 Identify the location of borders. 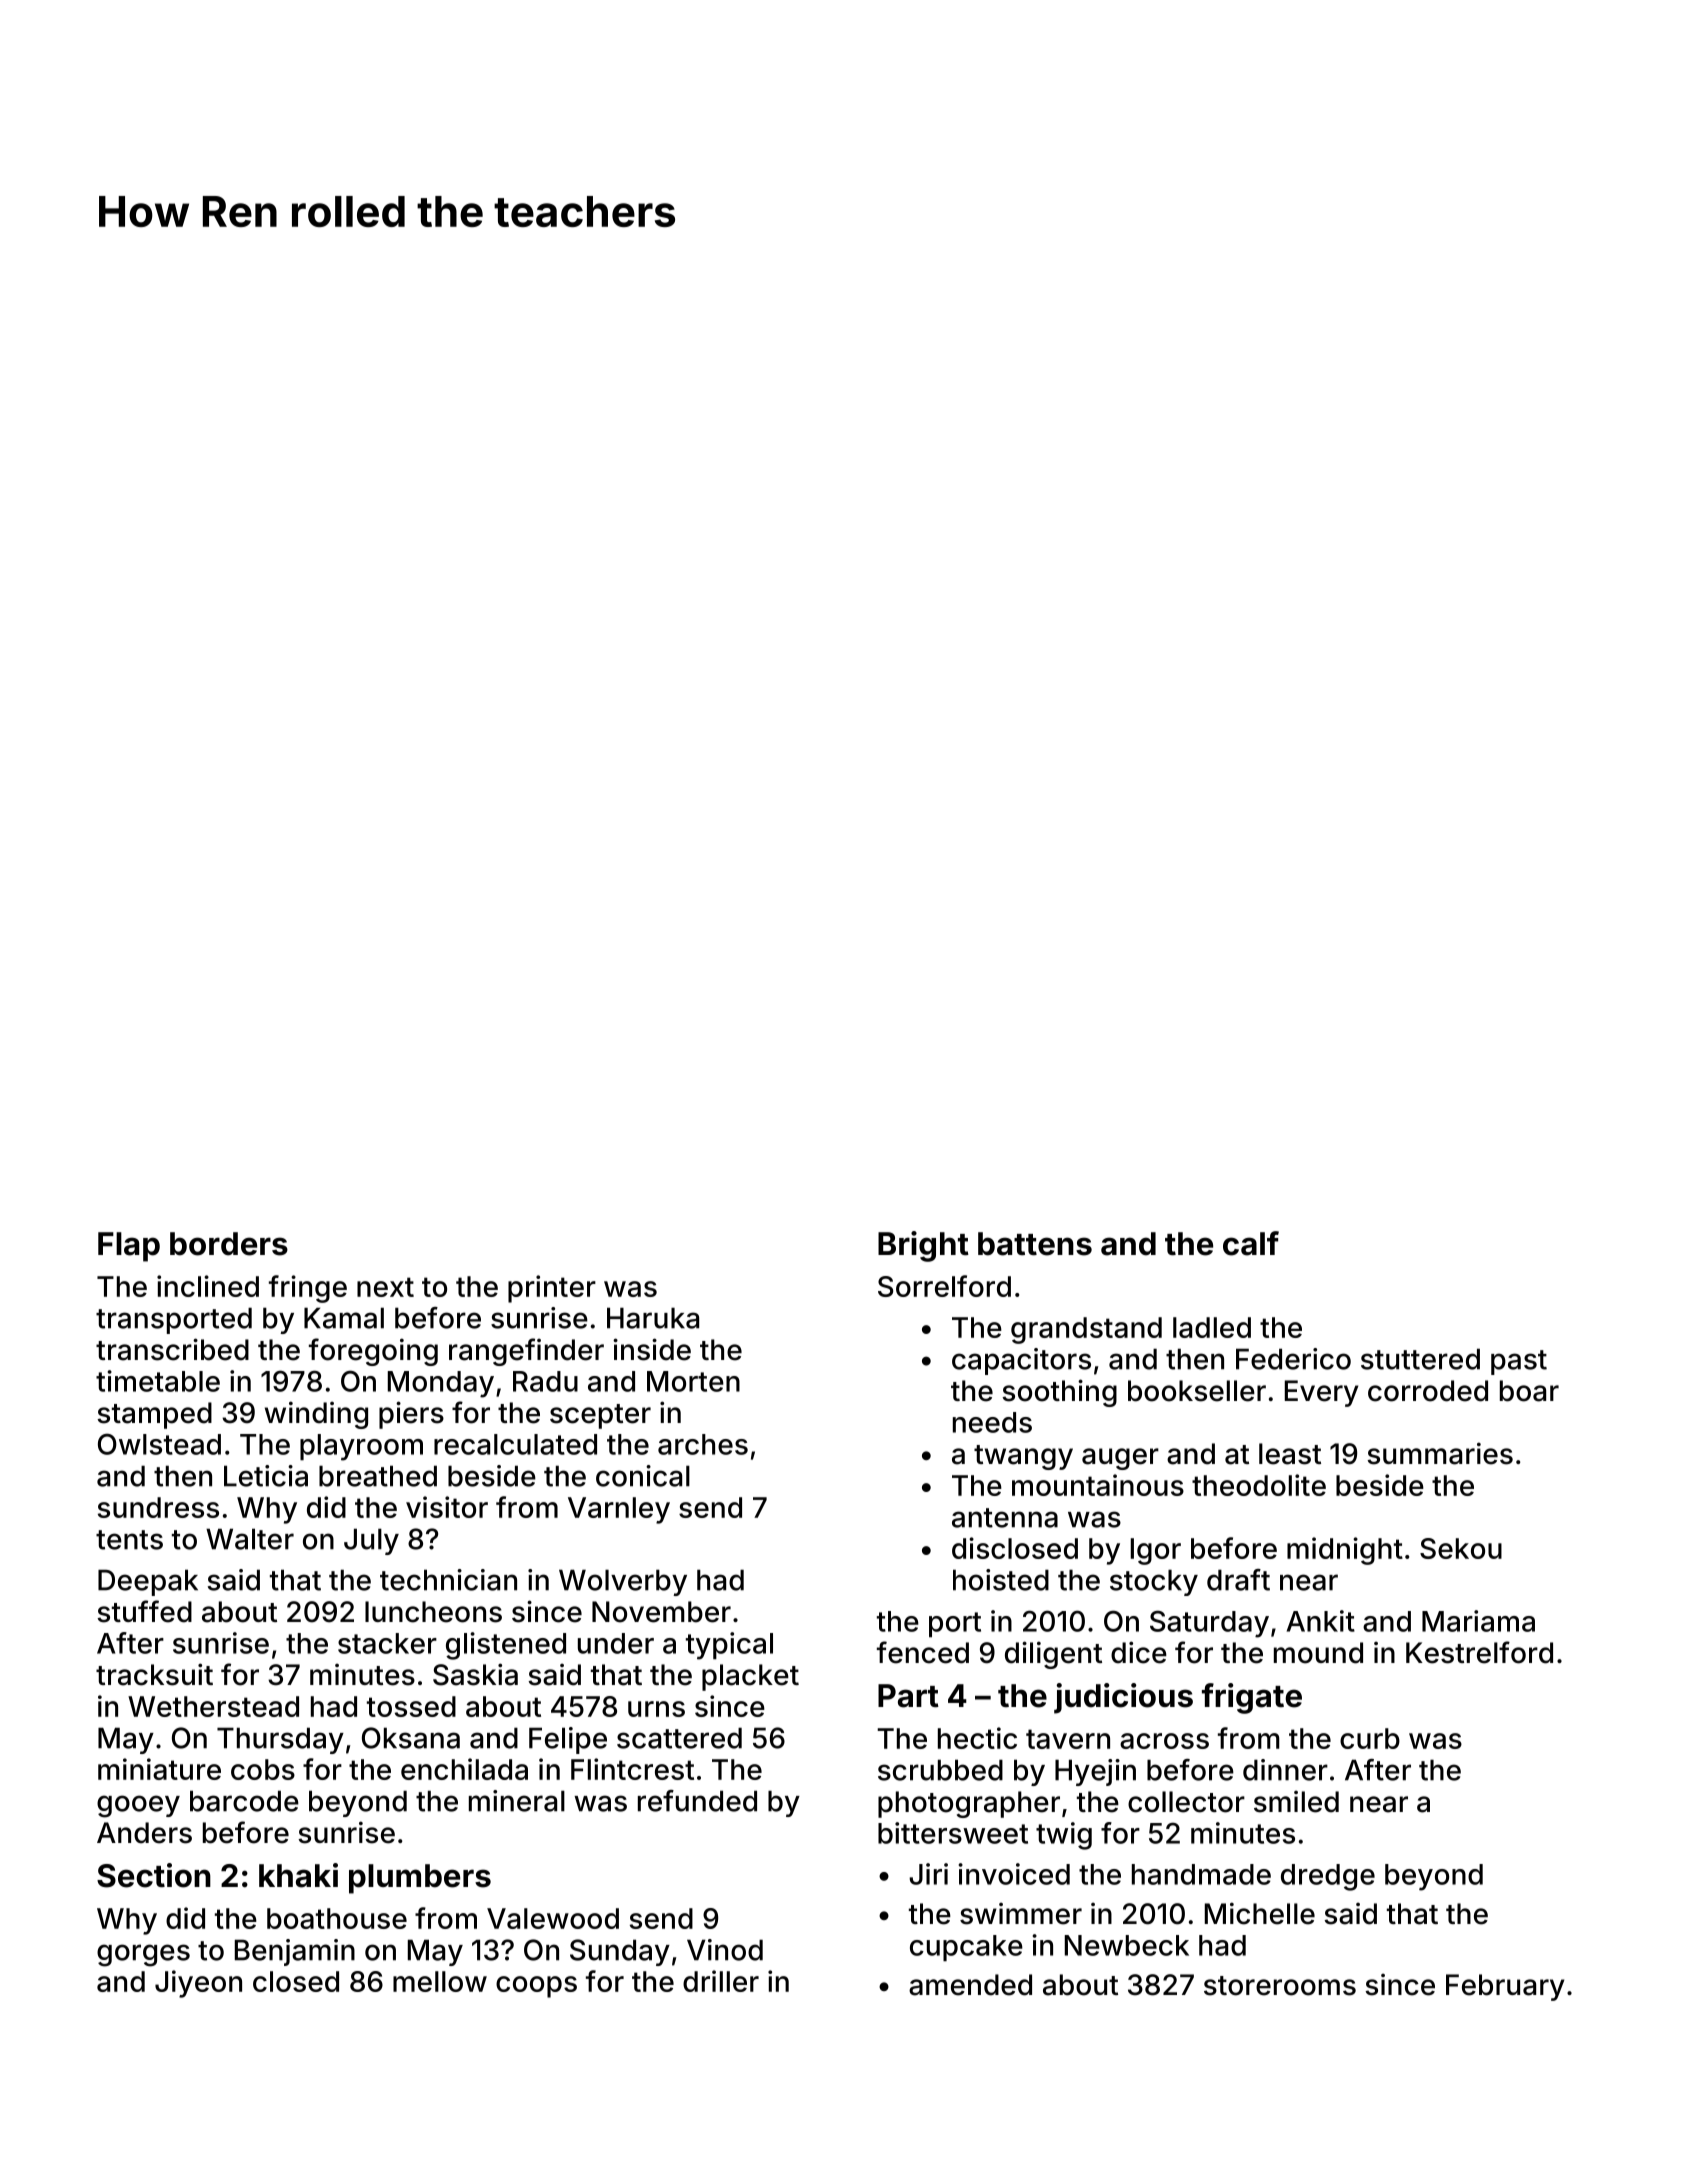
(229, 1244).
